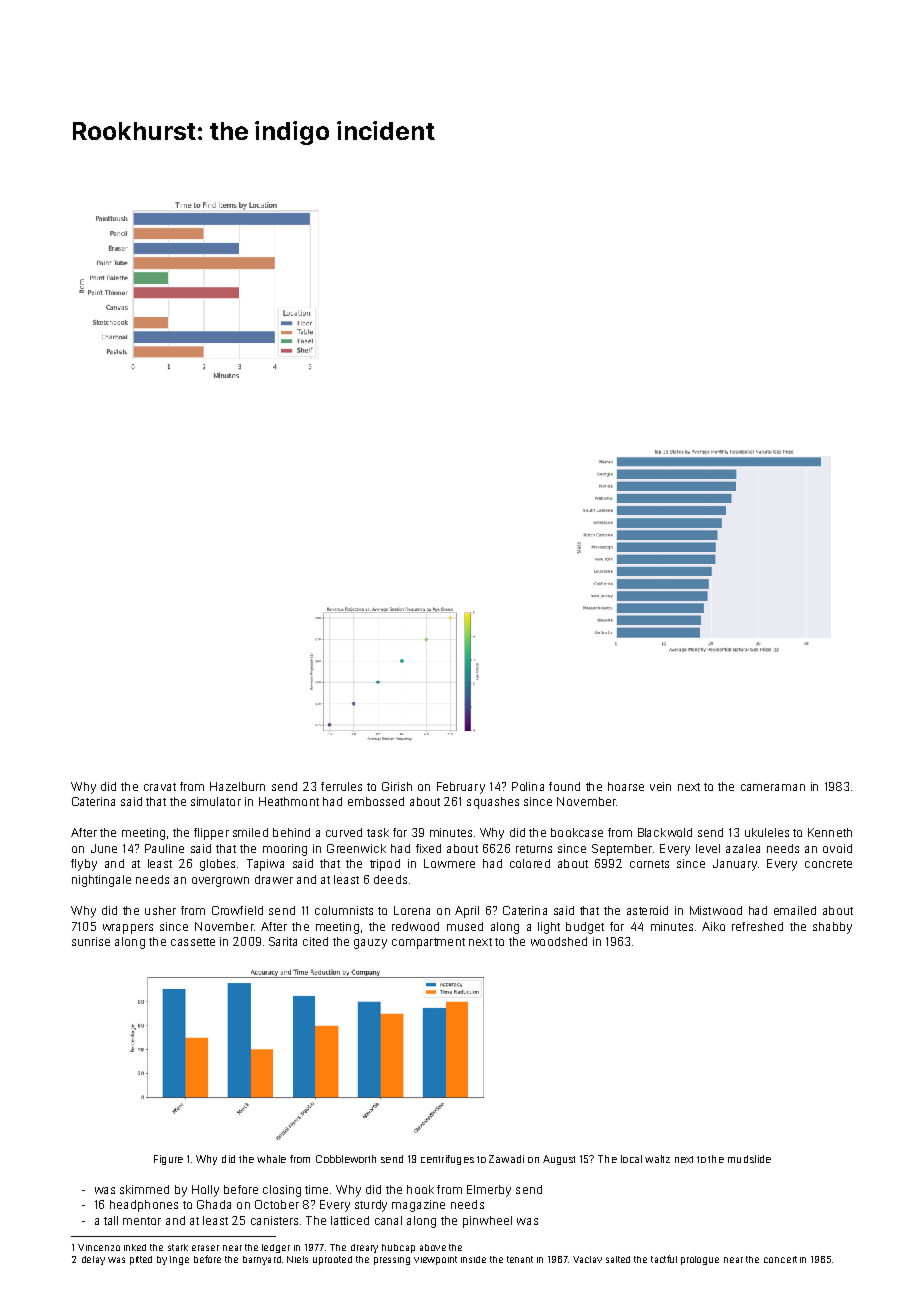 This screenshot has width=924, height=1308. I want to click on mudslide, so click(749, 1159).
